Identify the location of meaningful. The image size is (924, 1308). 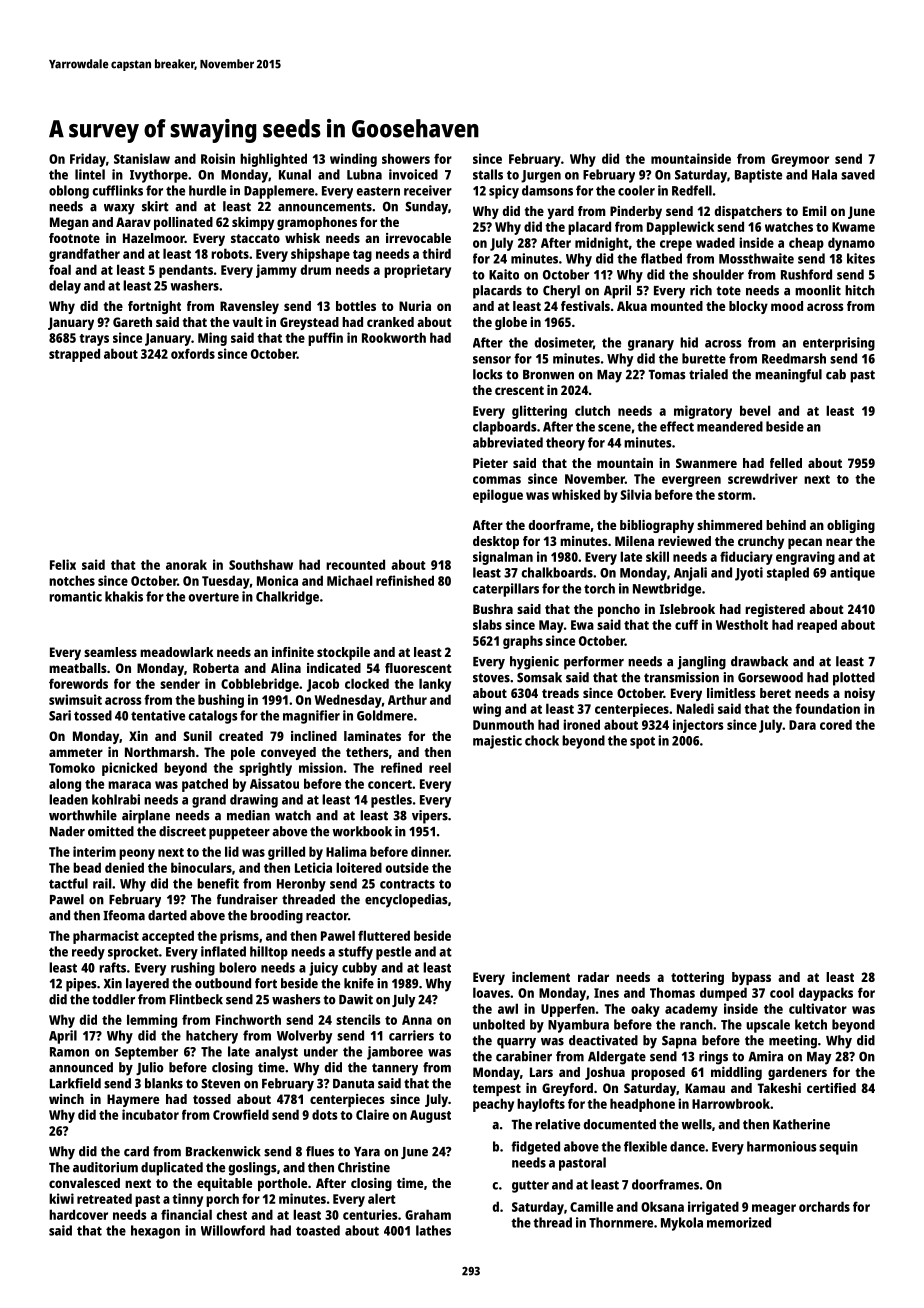
(788, 376).
